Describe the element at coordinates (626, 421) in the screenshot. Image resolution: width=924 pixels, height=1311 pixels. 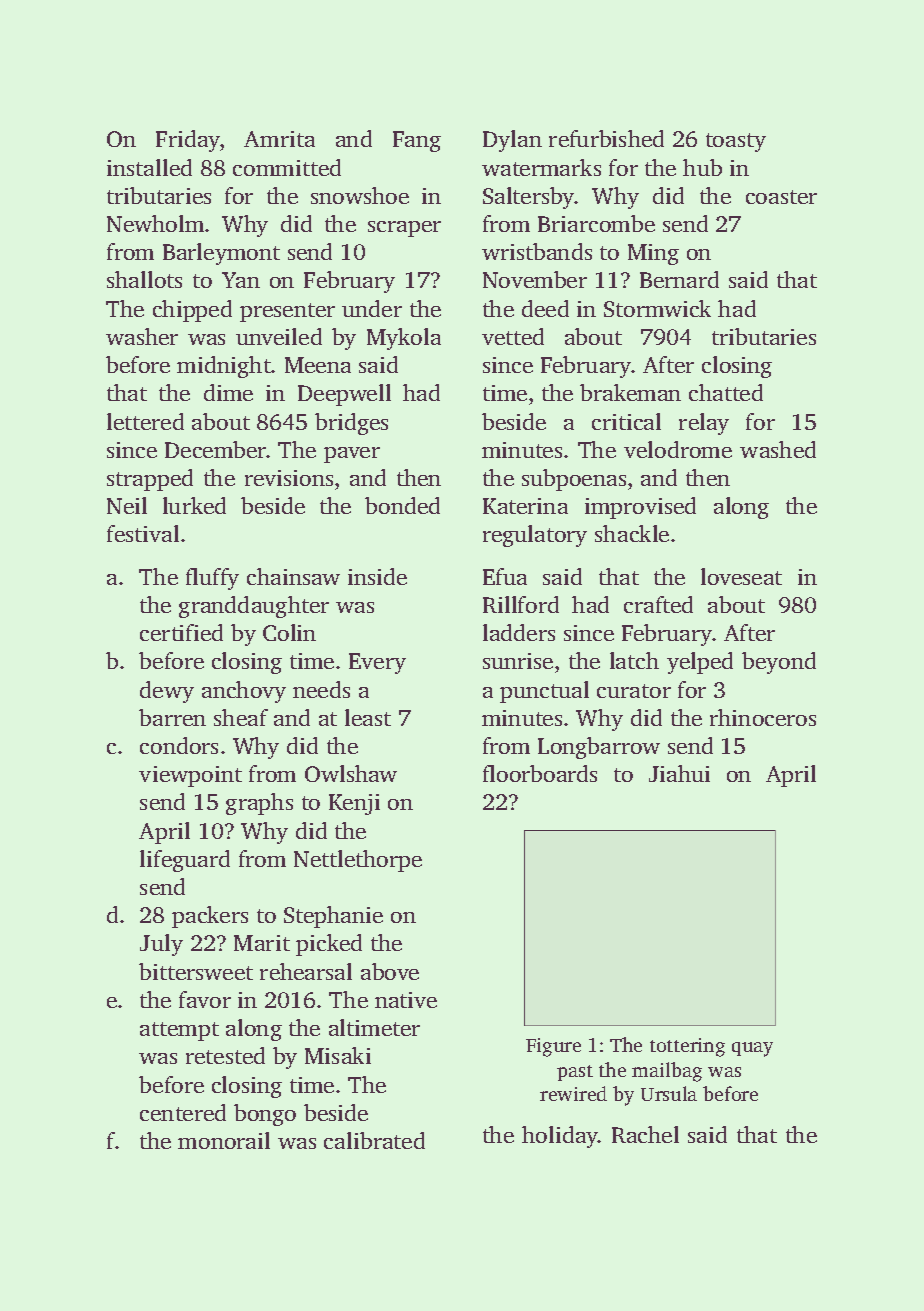
I see `critical` at that location.
